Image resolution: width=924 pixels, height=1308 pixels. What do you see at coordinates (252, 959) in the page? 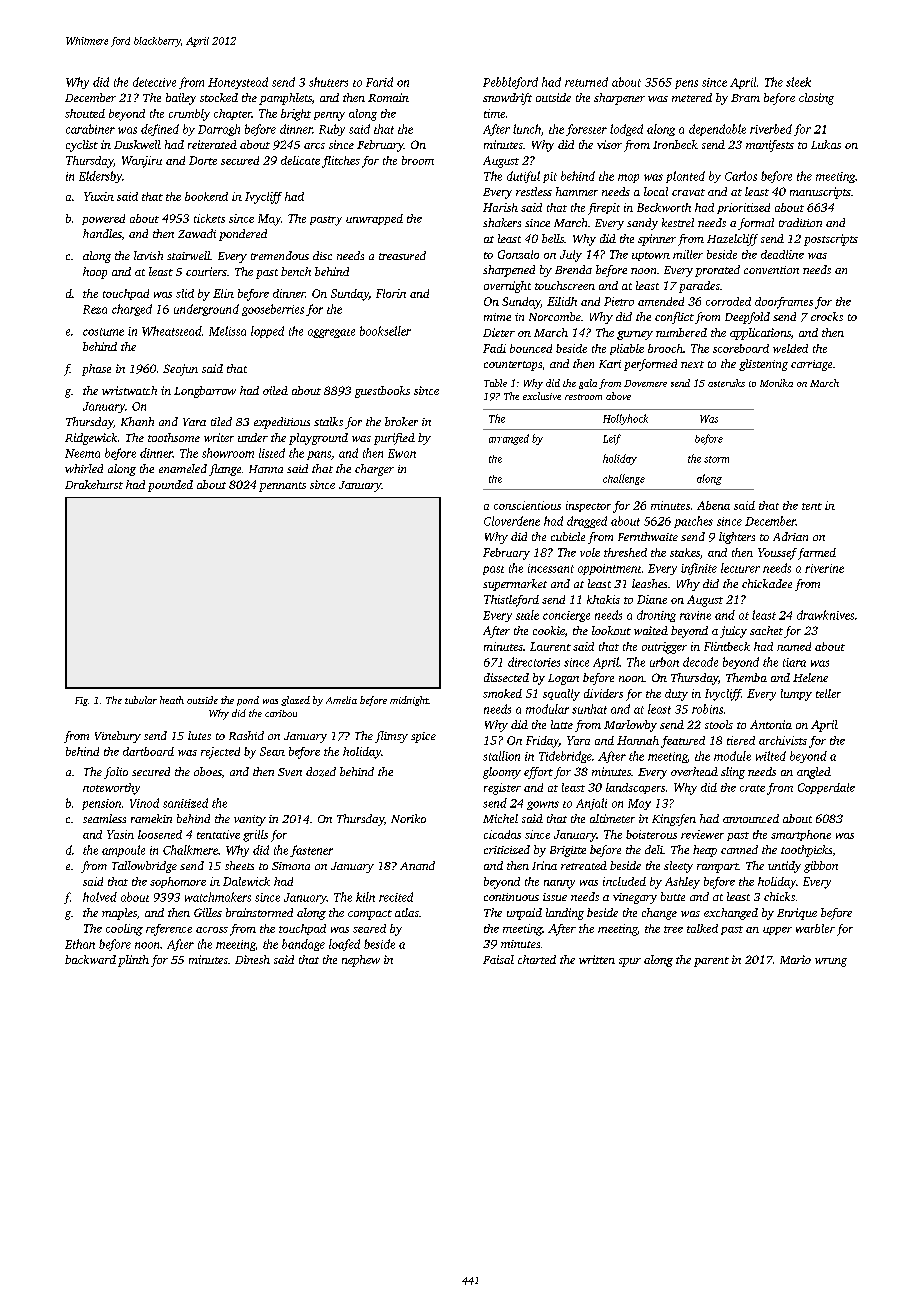
I see `Dinesh` at bounding box center [252, 959].
